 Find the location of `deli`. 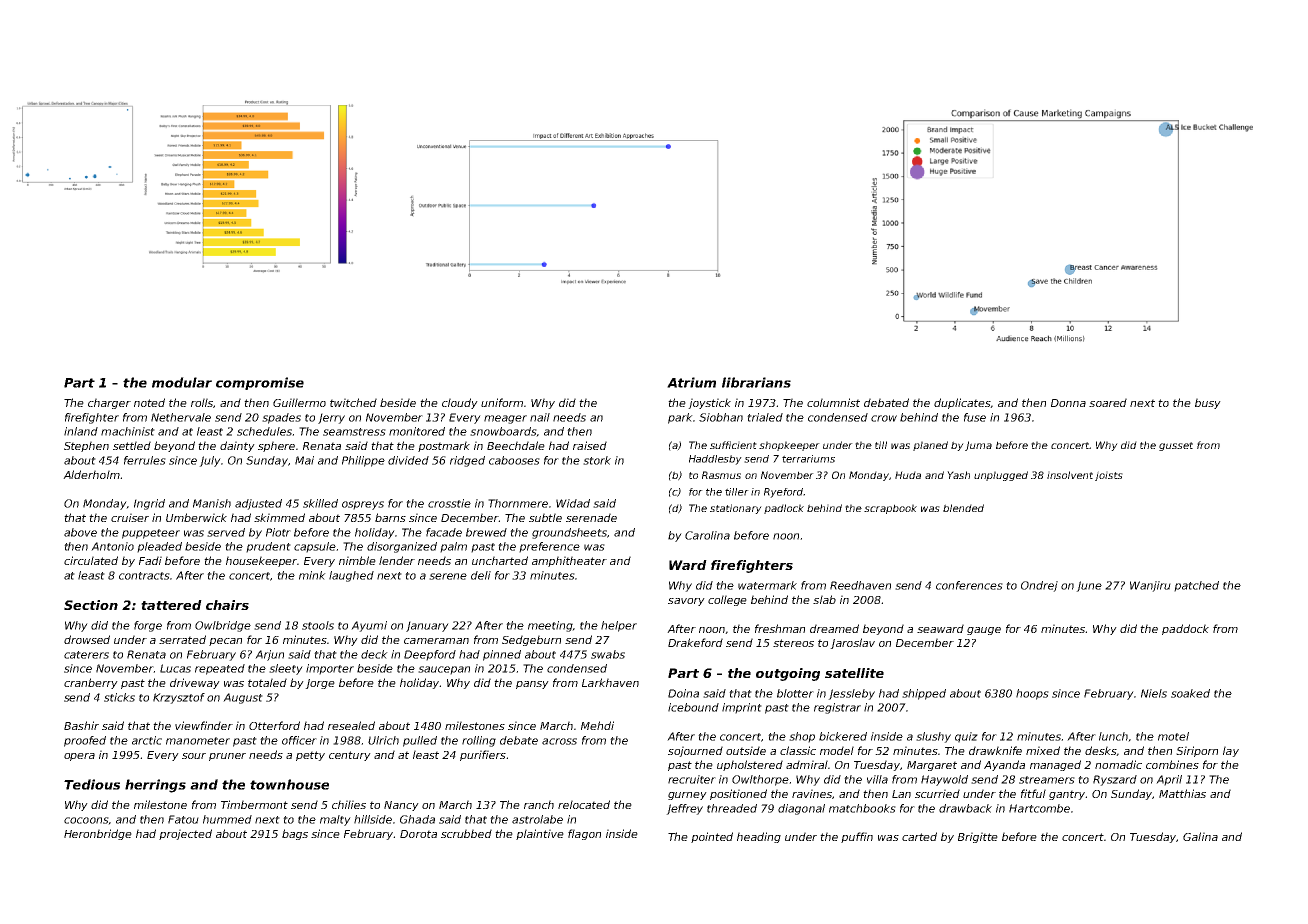

deli is located at coordinates (481, 575).
